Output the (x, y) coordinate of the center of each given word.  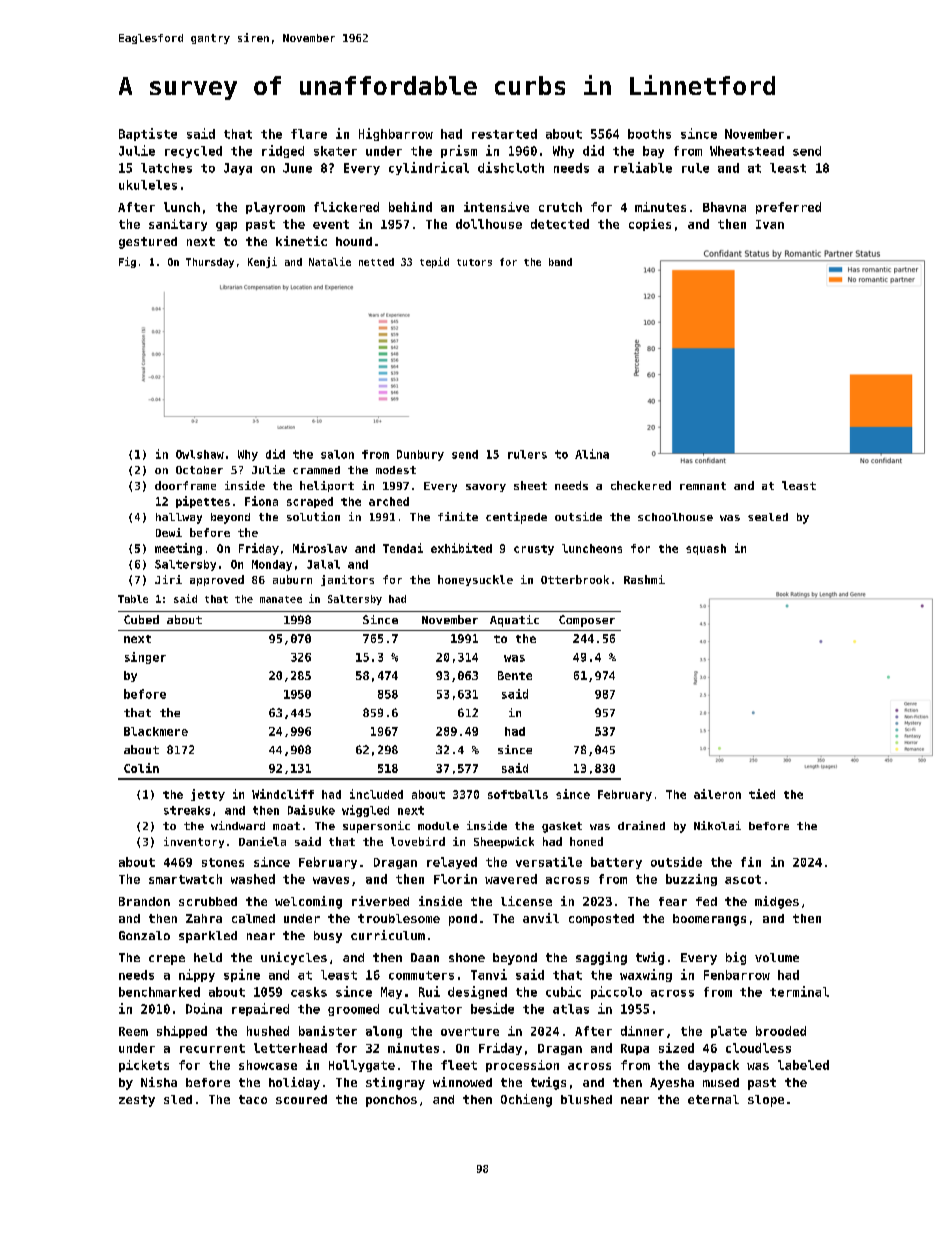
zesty (137, 1101)
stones (223, 862)
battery (616, 863)
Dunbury (420, 455)
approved (217, 580)
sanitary (178, 225)
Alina (592, 454)
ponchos (391, 1101)
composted (601, 920)
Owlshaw (200, 454)
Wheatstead (747, 151)
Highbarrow (396, 134)
